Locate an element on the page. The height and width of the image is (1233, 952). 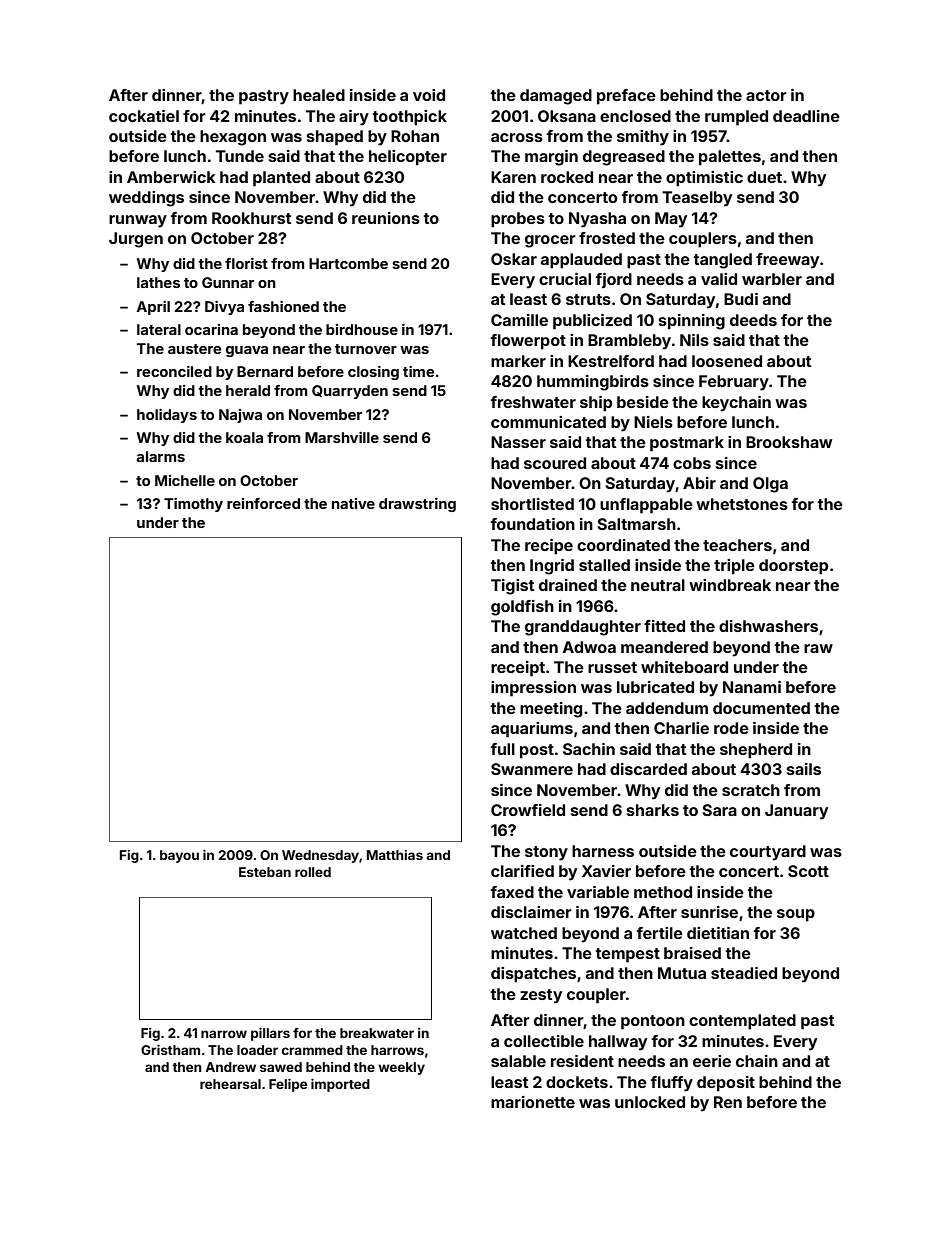
healed is located at coordinates (319, 95).
